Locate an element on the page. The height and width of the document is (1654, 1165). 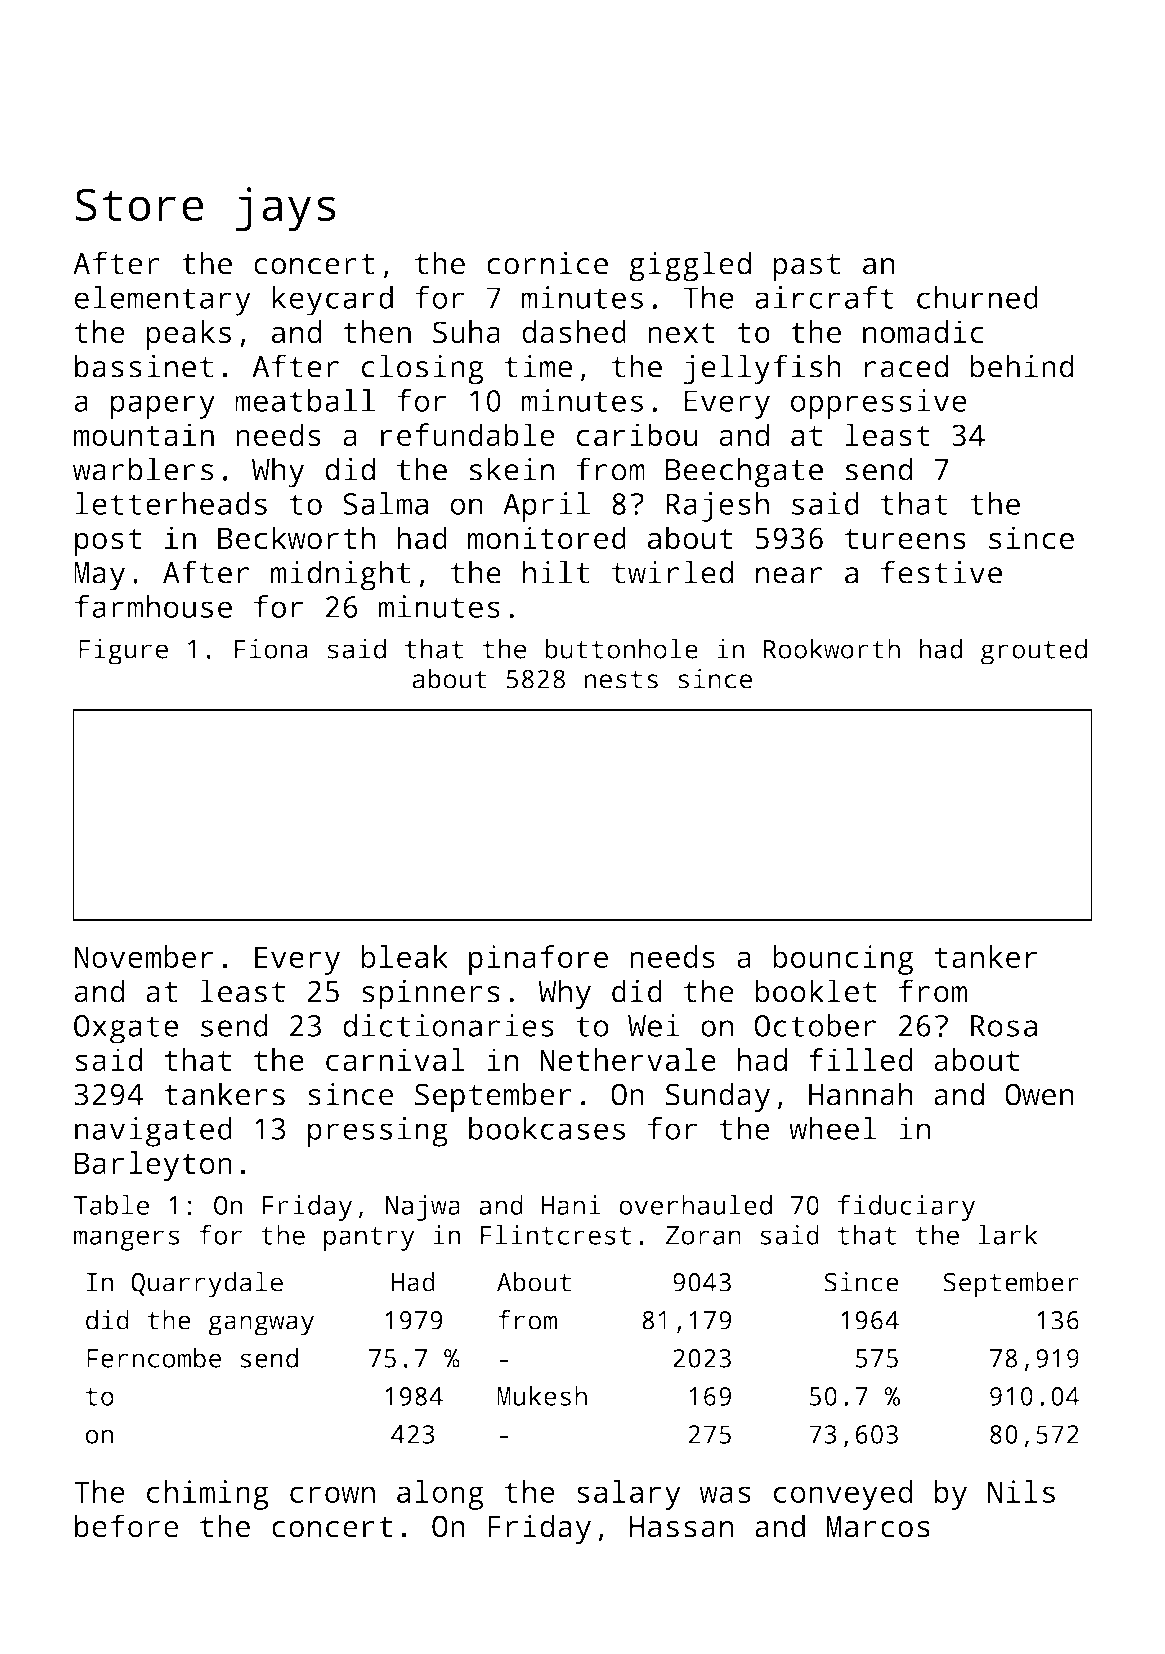
chiming is located at coordinates (208, 1495).
